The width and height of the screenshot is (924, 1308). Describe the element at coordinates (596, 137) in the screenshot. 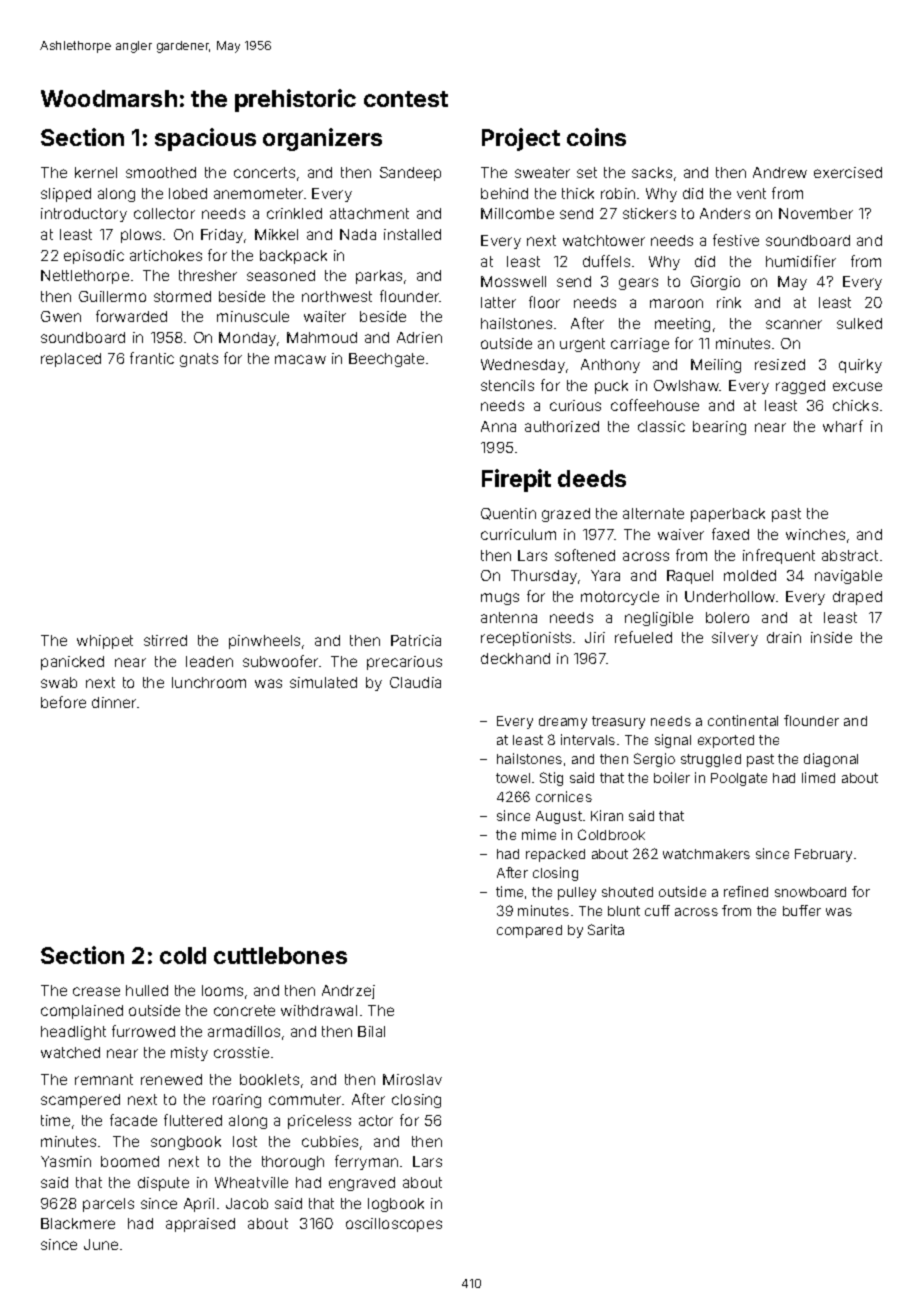

I see `coins` at that location.
